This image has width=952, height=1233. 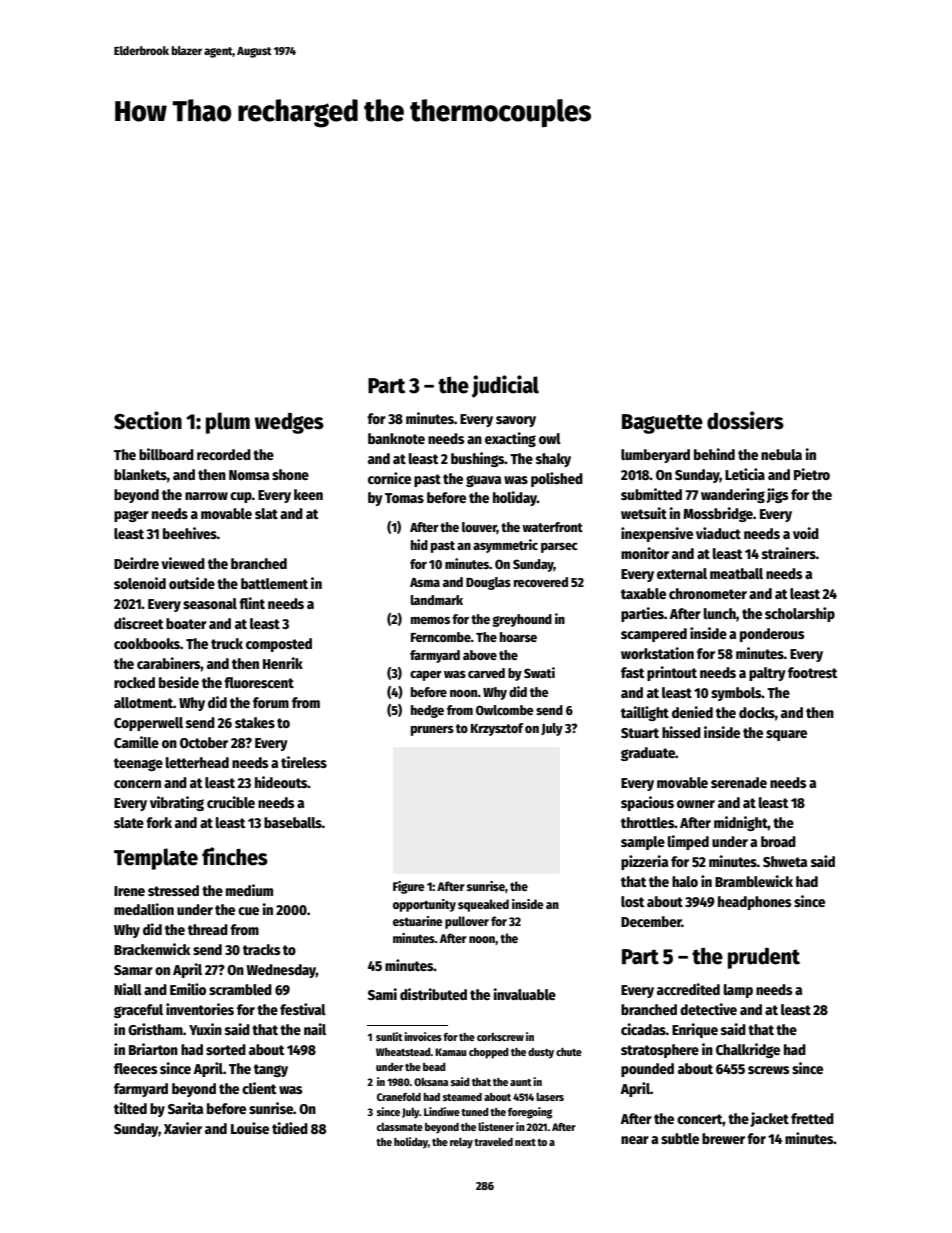 What do you see at coordinates (483, 905) in the image?
I see `squeaked` at bounding box center [483, 905].
